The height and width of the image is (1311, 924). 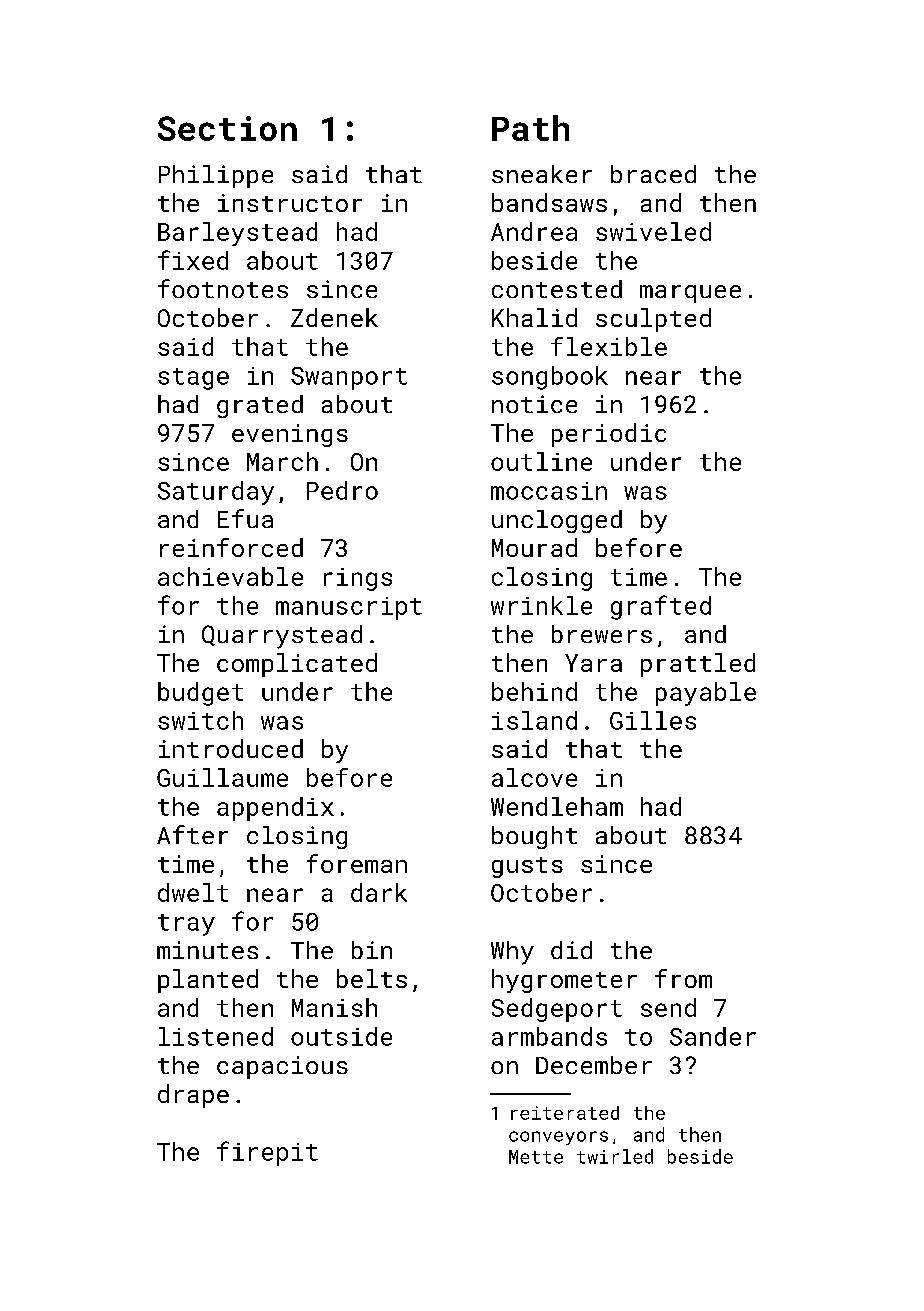 What do you see at coordinates (193, 379) in the image?
I see `stage` at bounding box center [193, 379].
